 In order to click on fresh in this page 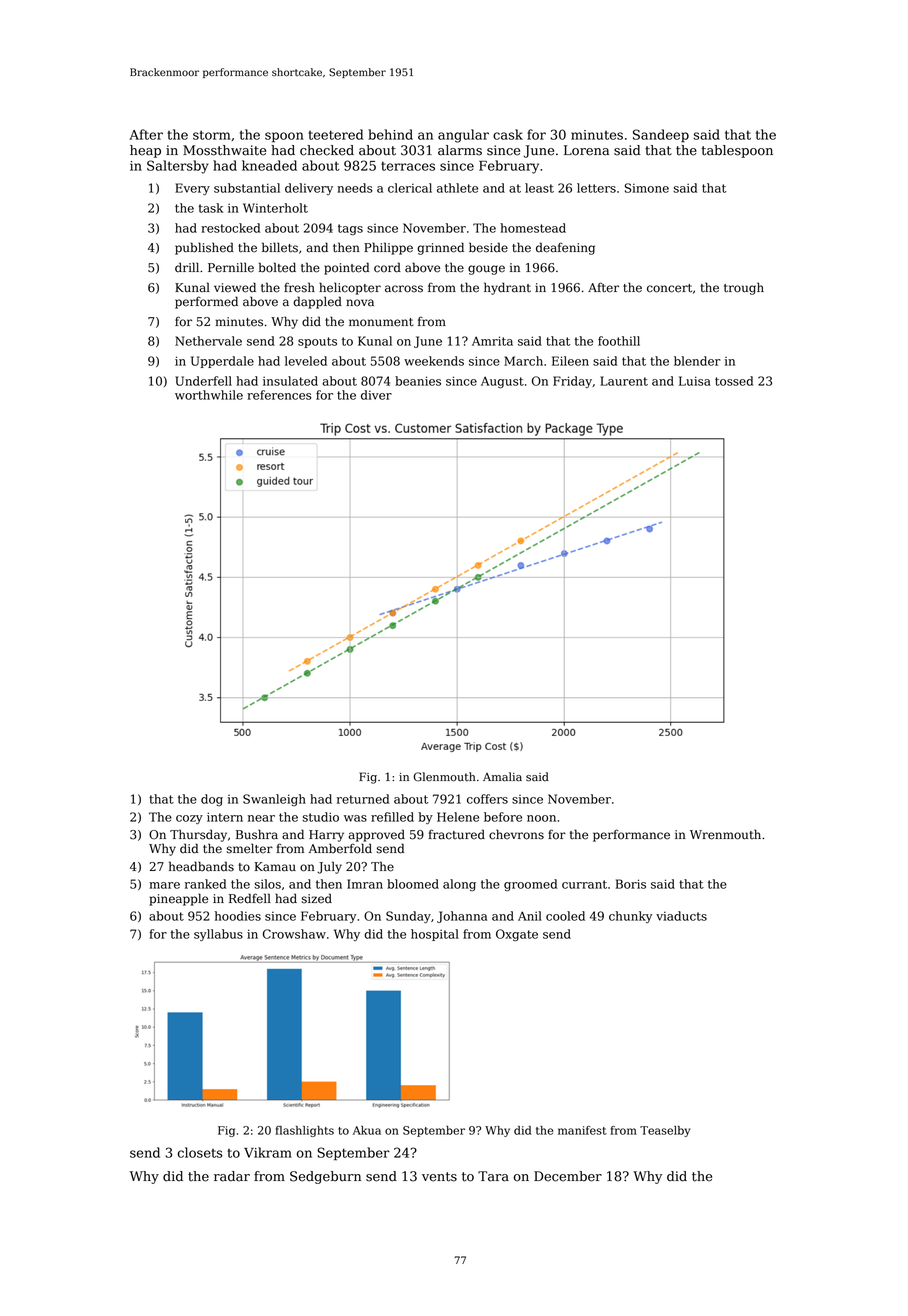, I will do `click(299, 287)`.
